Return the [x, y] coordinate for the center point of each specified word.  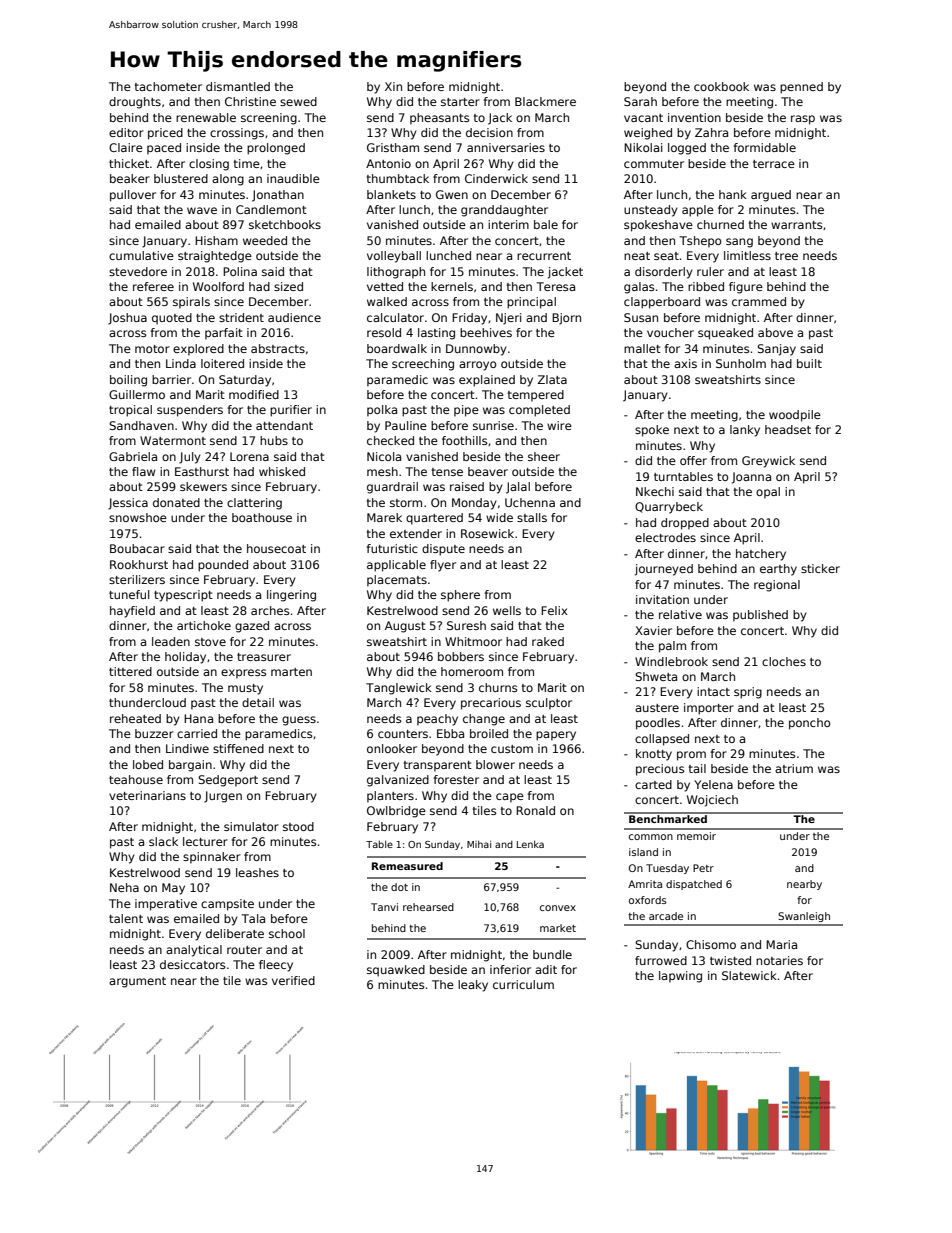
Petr [703, 868]
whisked [282, 471]
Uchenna [530, 502]
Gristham [393, 147]
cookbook [721, 86]
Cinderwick [496, 178]
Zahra [711, 132]
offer [693, 460]
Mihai [479, 844]
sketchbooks [285, 224]
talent [126, 918]
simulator [251, 826]
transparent [438, 766]
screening [269, 119]
